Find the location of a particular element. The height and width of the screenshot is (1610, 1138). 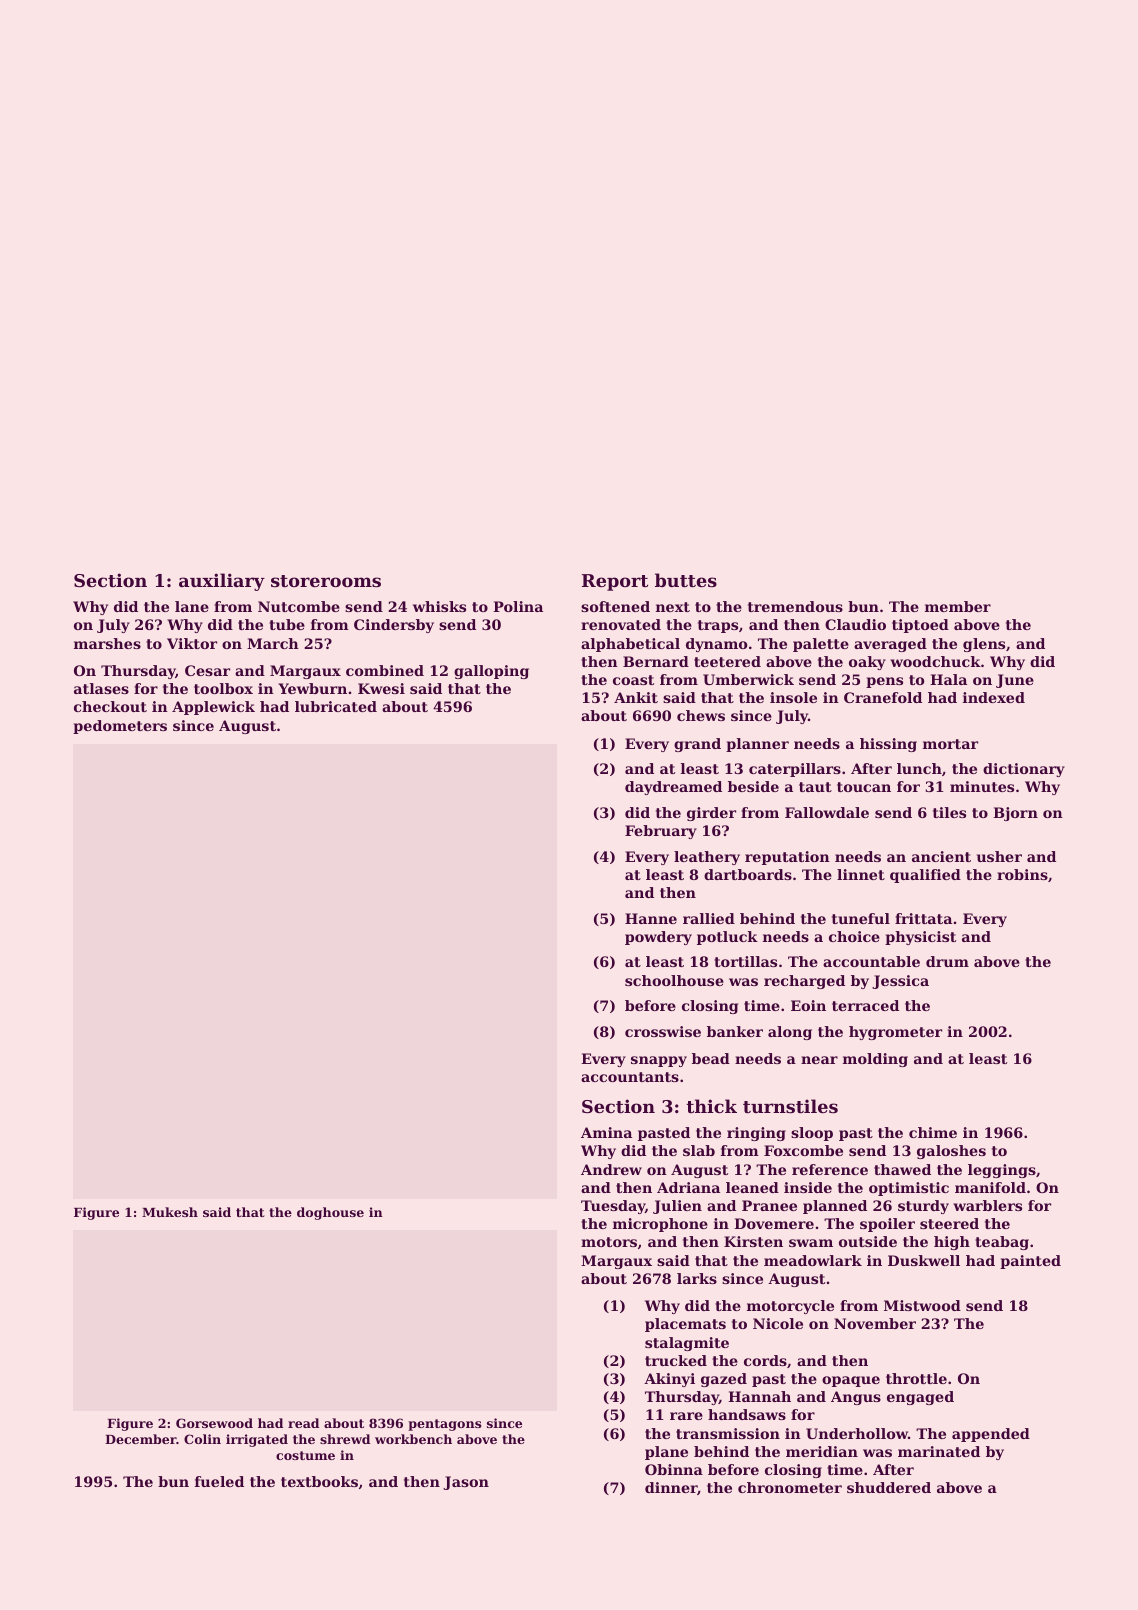

shuddered is located at coordinates (889, 1487).
